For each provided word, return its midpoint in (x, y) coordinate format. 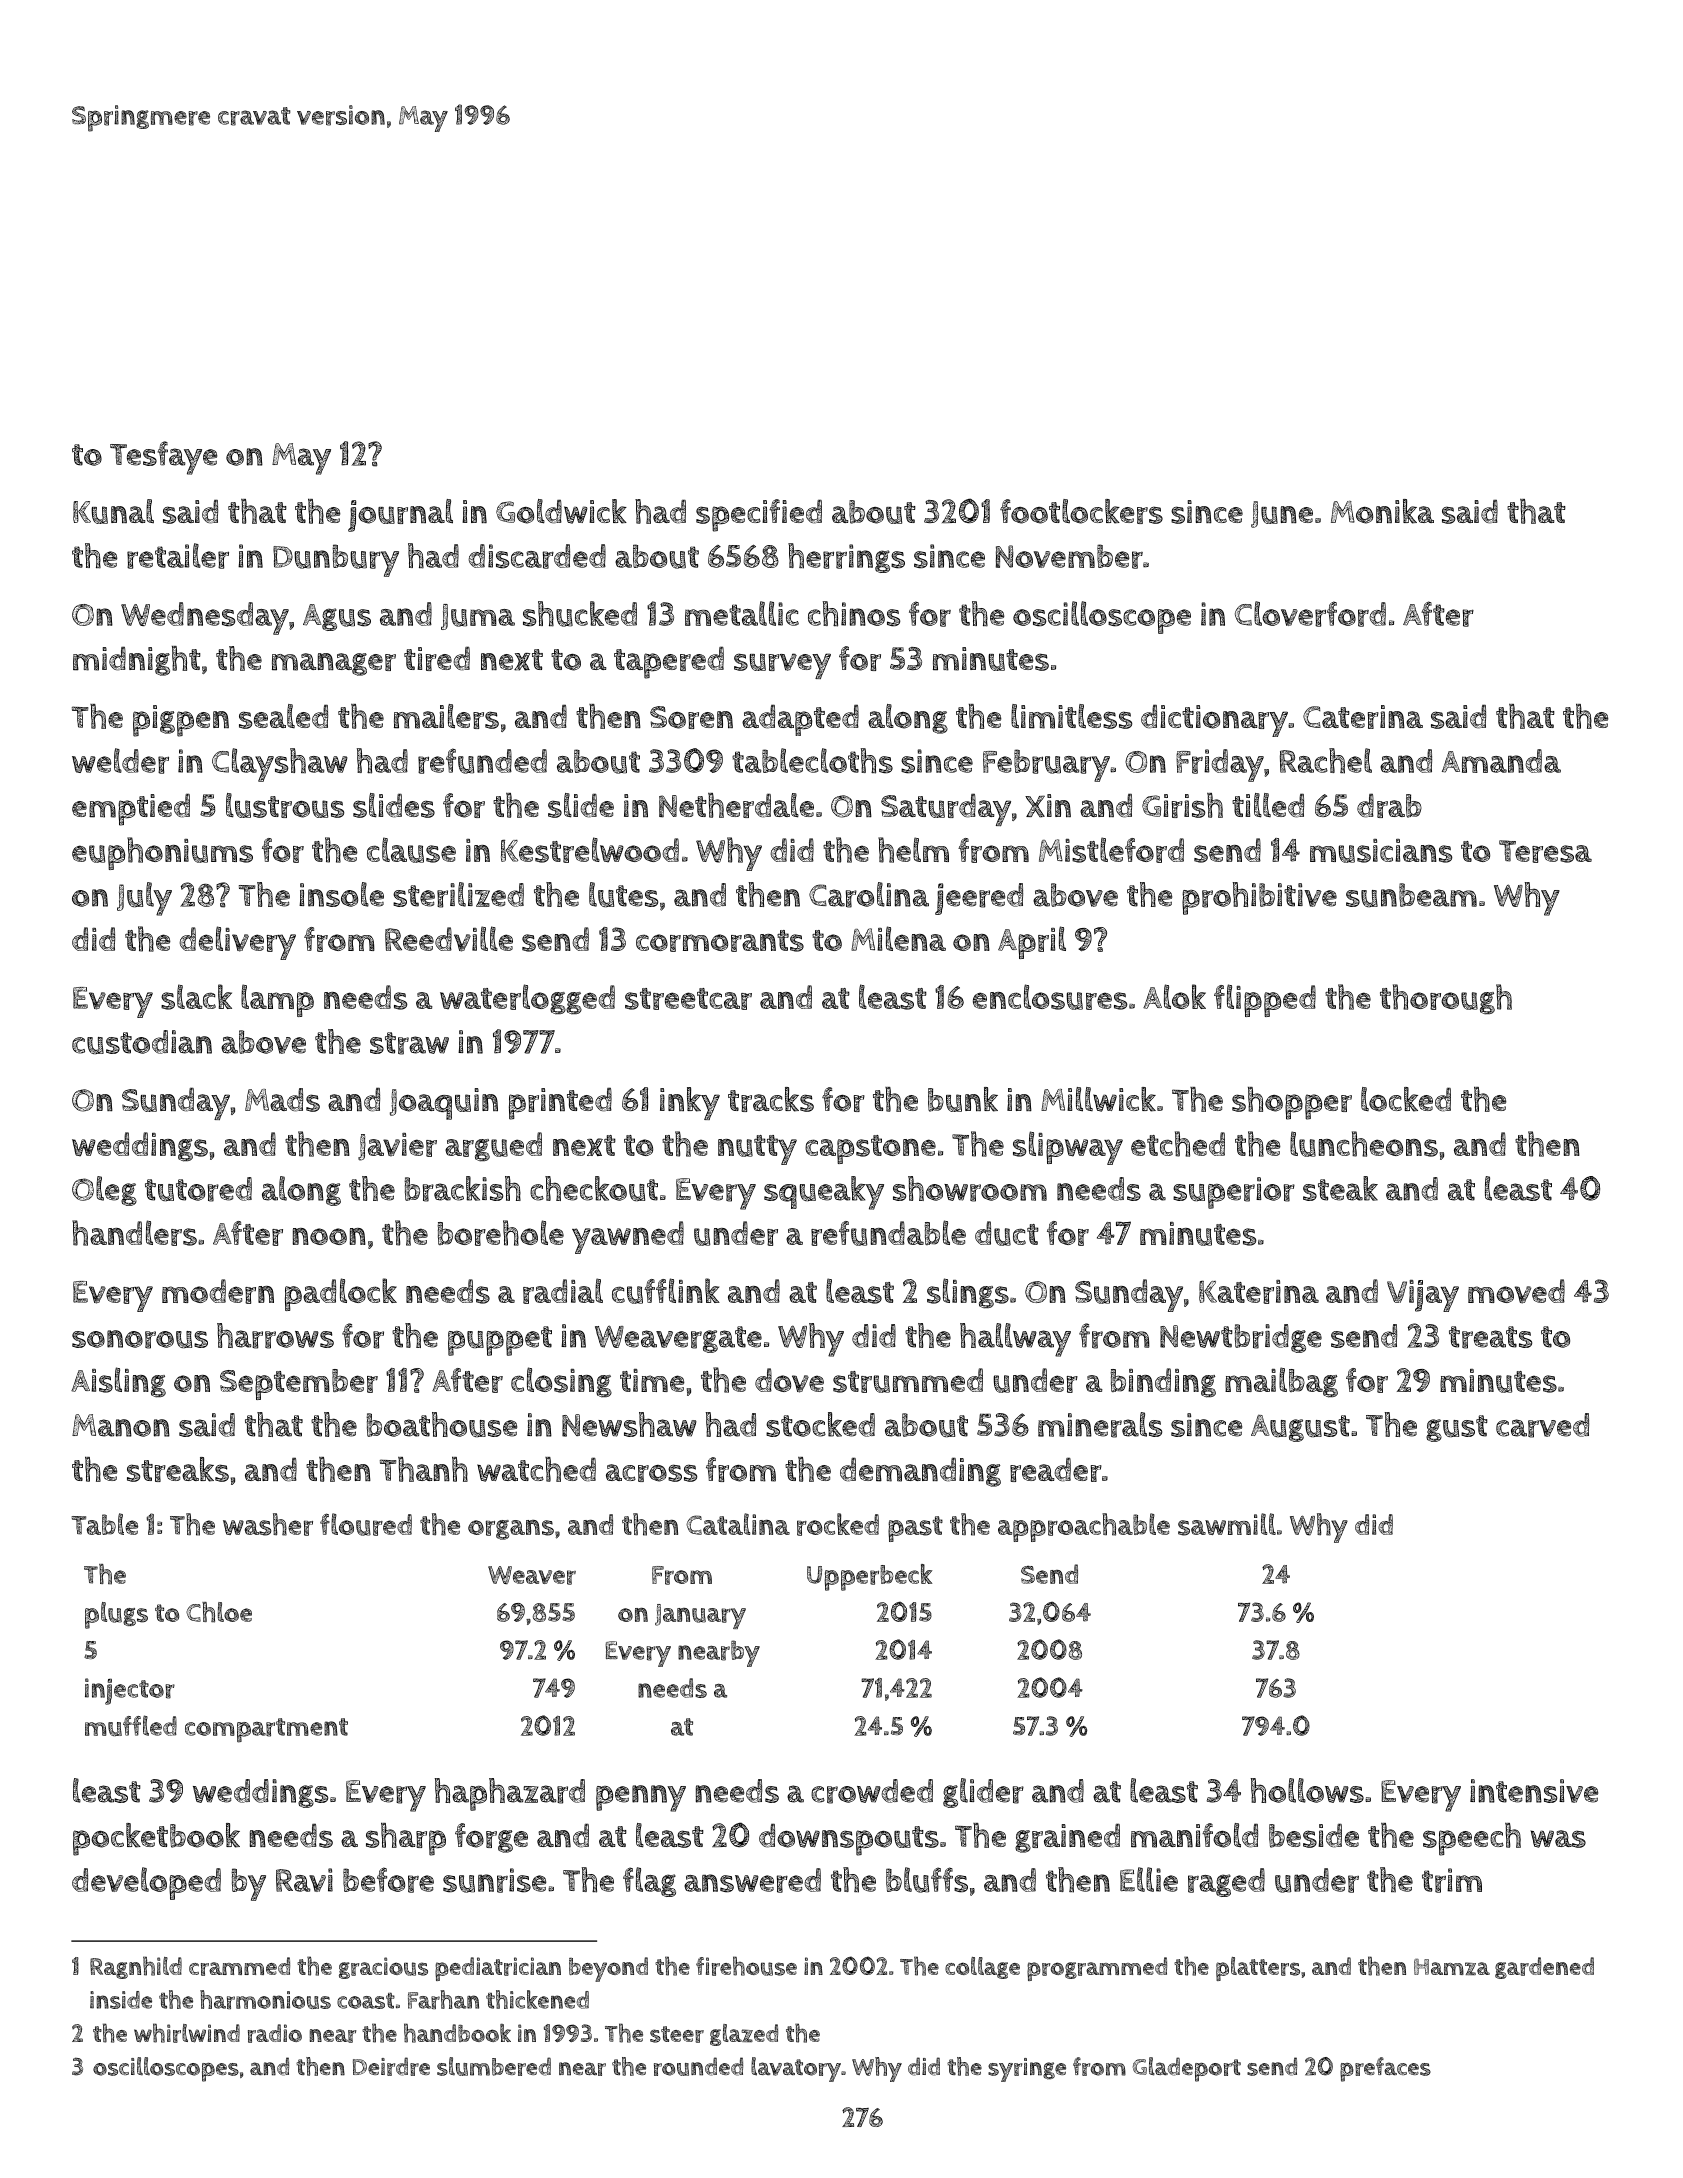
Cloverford (1310, 614)
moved (1516, 1291)
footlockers (1081, 511)
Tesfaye (163, 458)
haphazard (510, 1794)
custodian (142, 1042)
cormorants (720, 941)
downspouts (849, 1839)
